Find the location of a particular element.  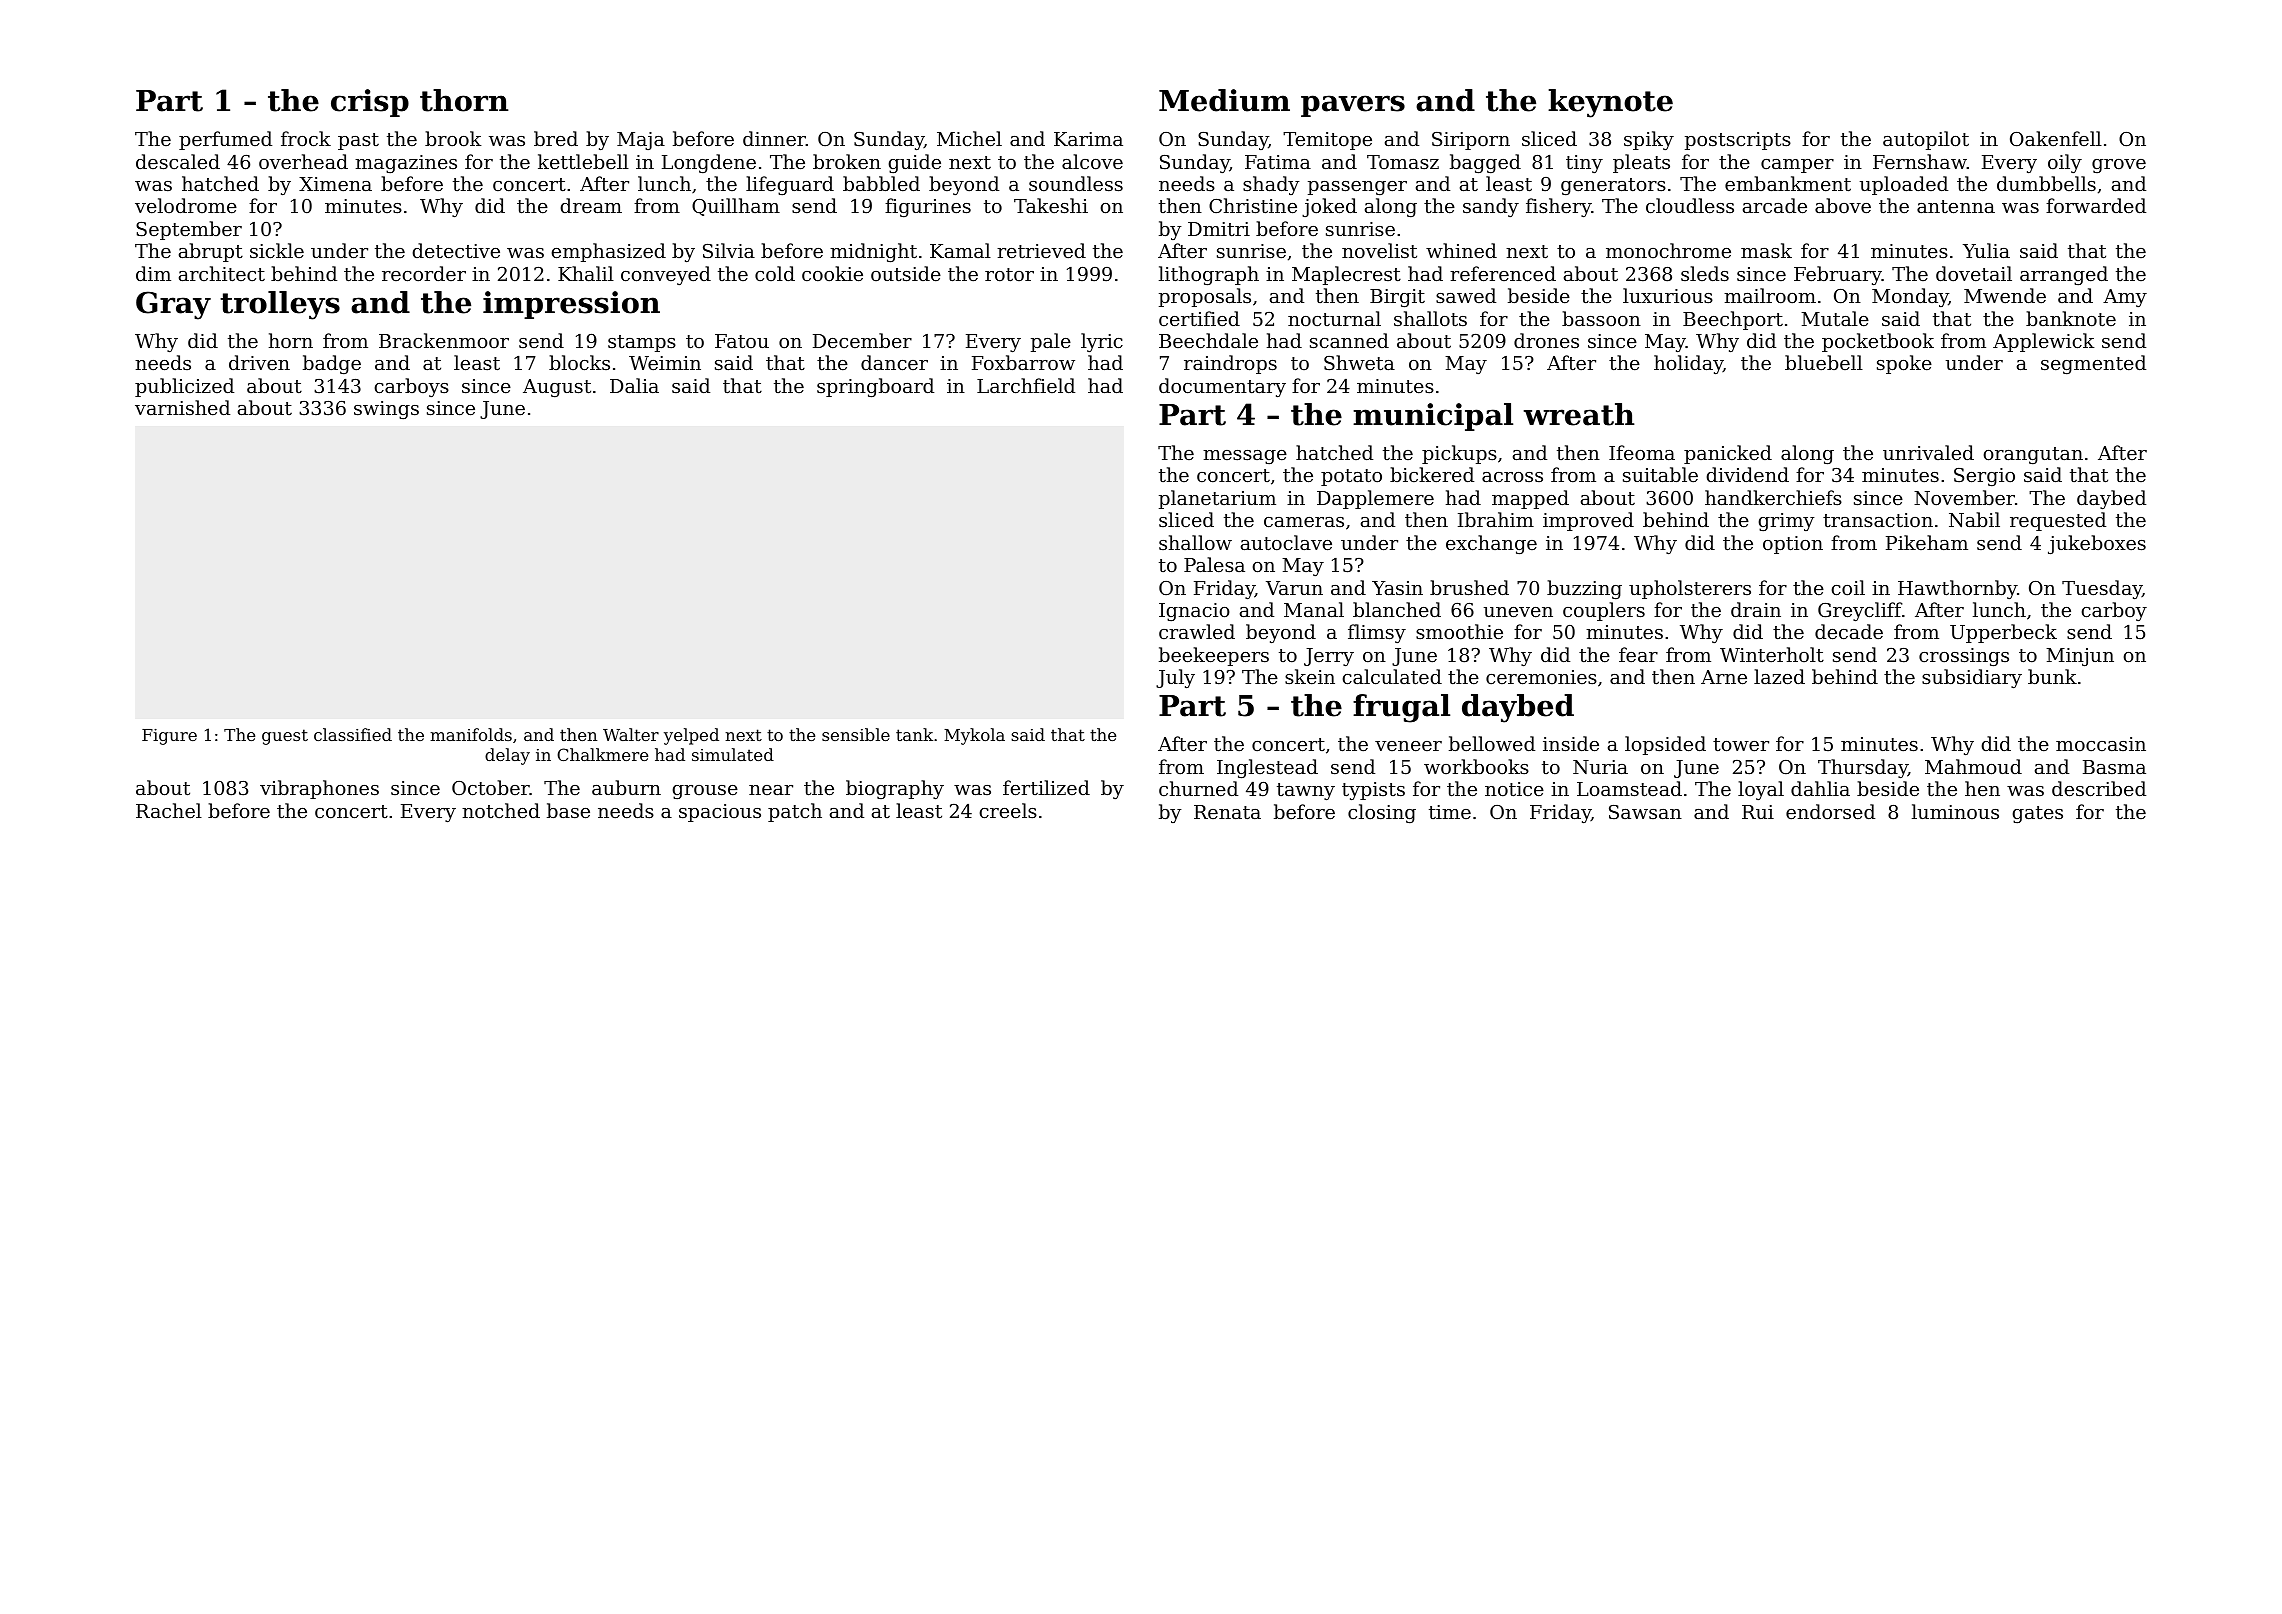

notched is located at coordinates (501, 810).
